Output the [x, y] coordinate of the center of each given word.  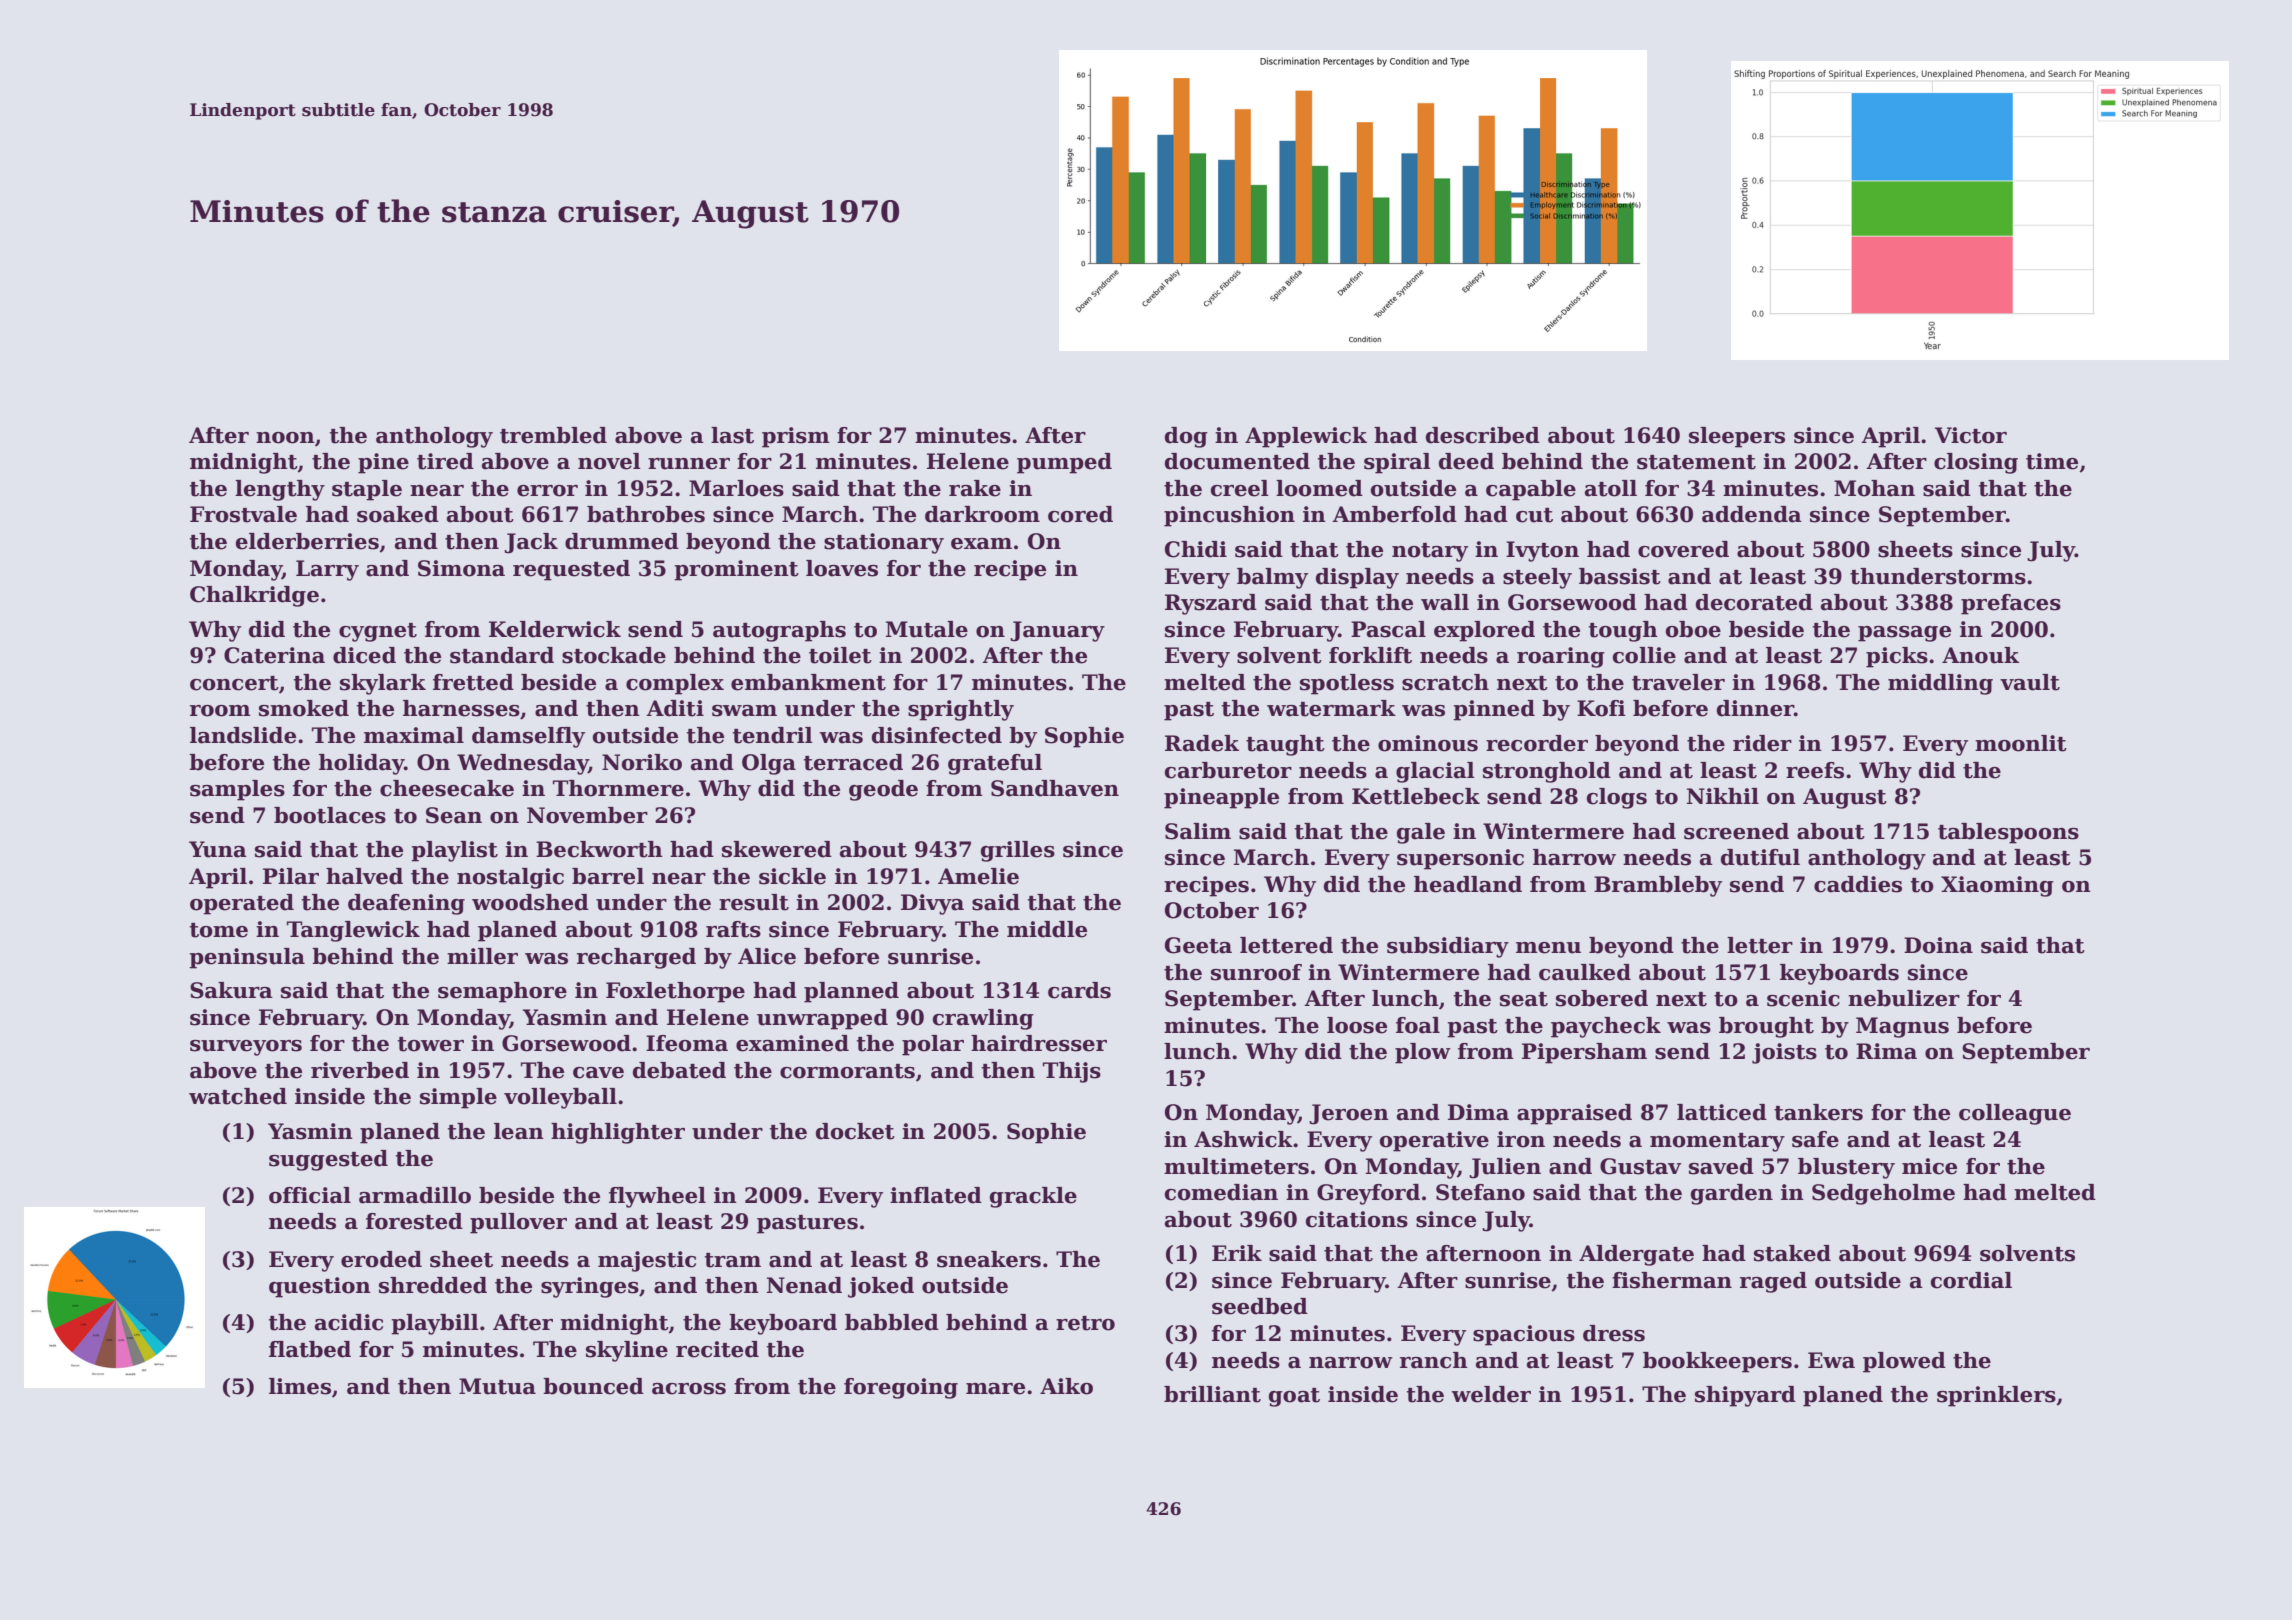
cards [1079, 990]
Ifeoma [687, 1043]
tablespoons [2008, 833]
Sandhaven [1055, 788]
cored [1080, 514]
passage [1904, 634]
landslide [243, 735]
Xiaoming [1997, 886]
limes [300, 1386]
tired [445, 461]
